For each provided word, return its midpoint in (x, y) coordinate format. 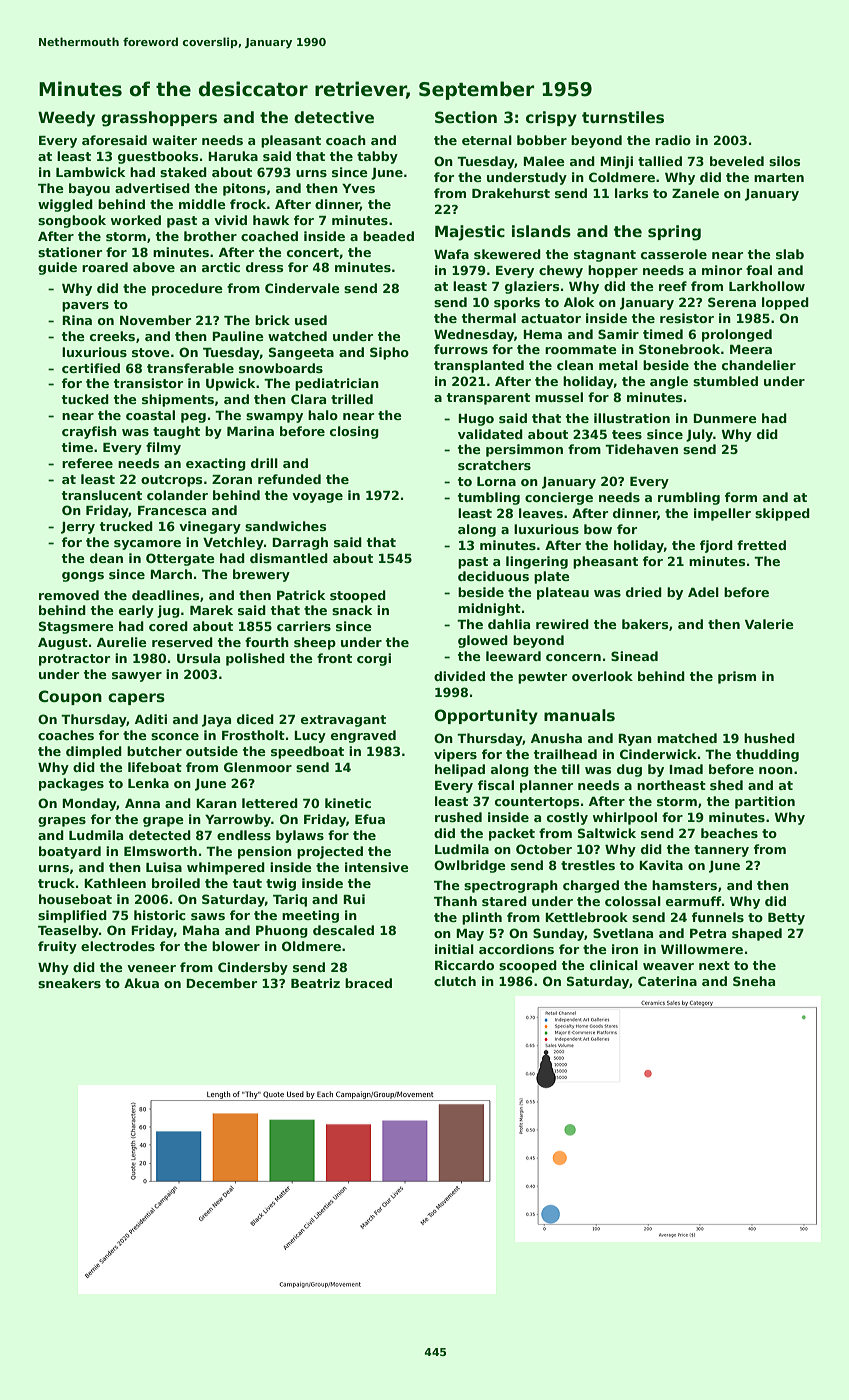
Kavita (661, 865)
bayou (89, 189)
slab (790, 254)
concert (313, 252)
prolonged (737, 335)
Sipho (389, 353)
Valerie (769, 624)
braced (368, 983)
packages (71, 784)
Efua (370, 819)
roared (105, 267)
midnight (489, 609)
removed (69, 595)
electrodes (118, 946)
